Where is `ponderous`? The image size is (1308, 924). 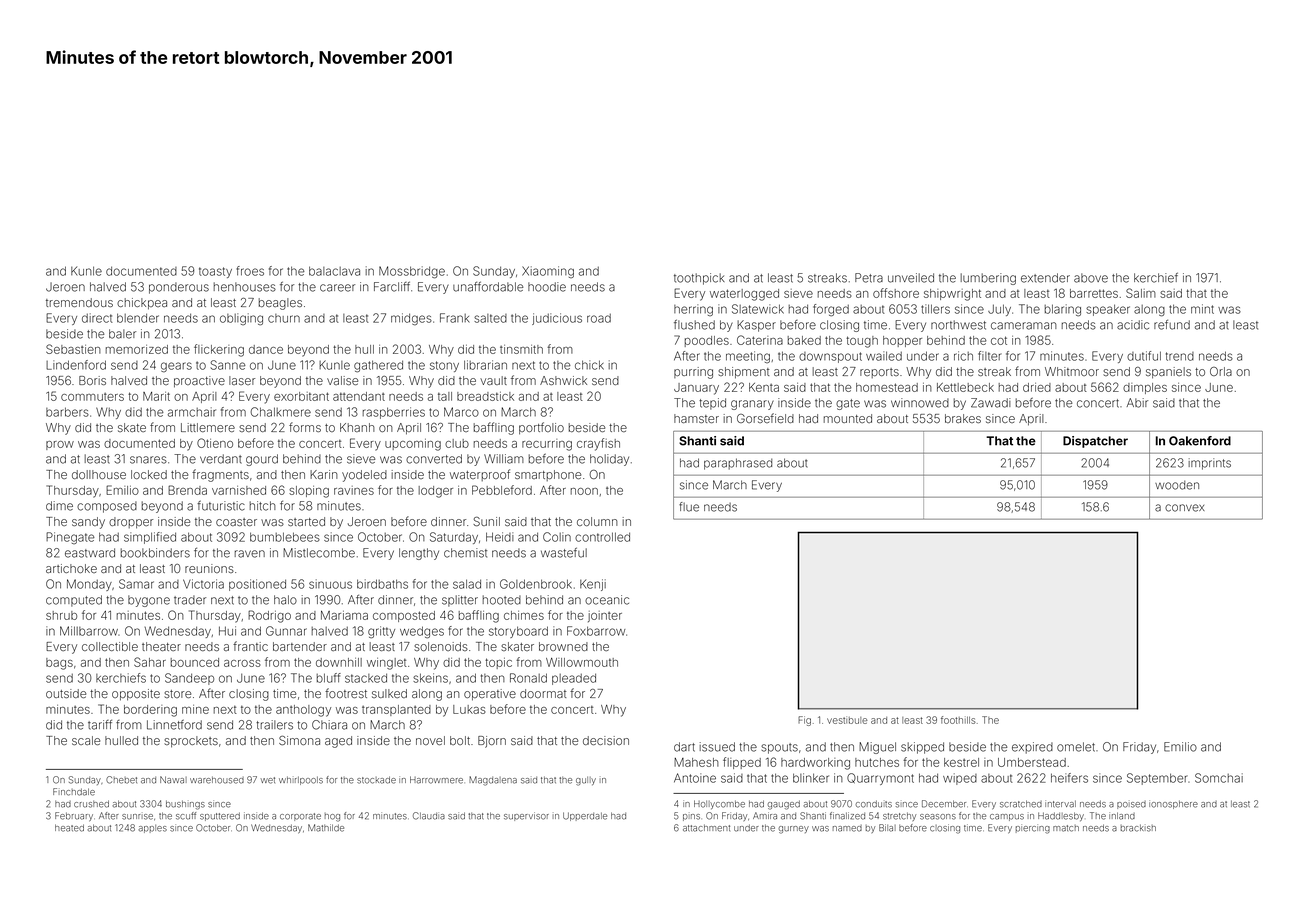
ponderous is located at coordinates (179, 288).
